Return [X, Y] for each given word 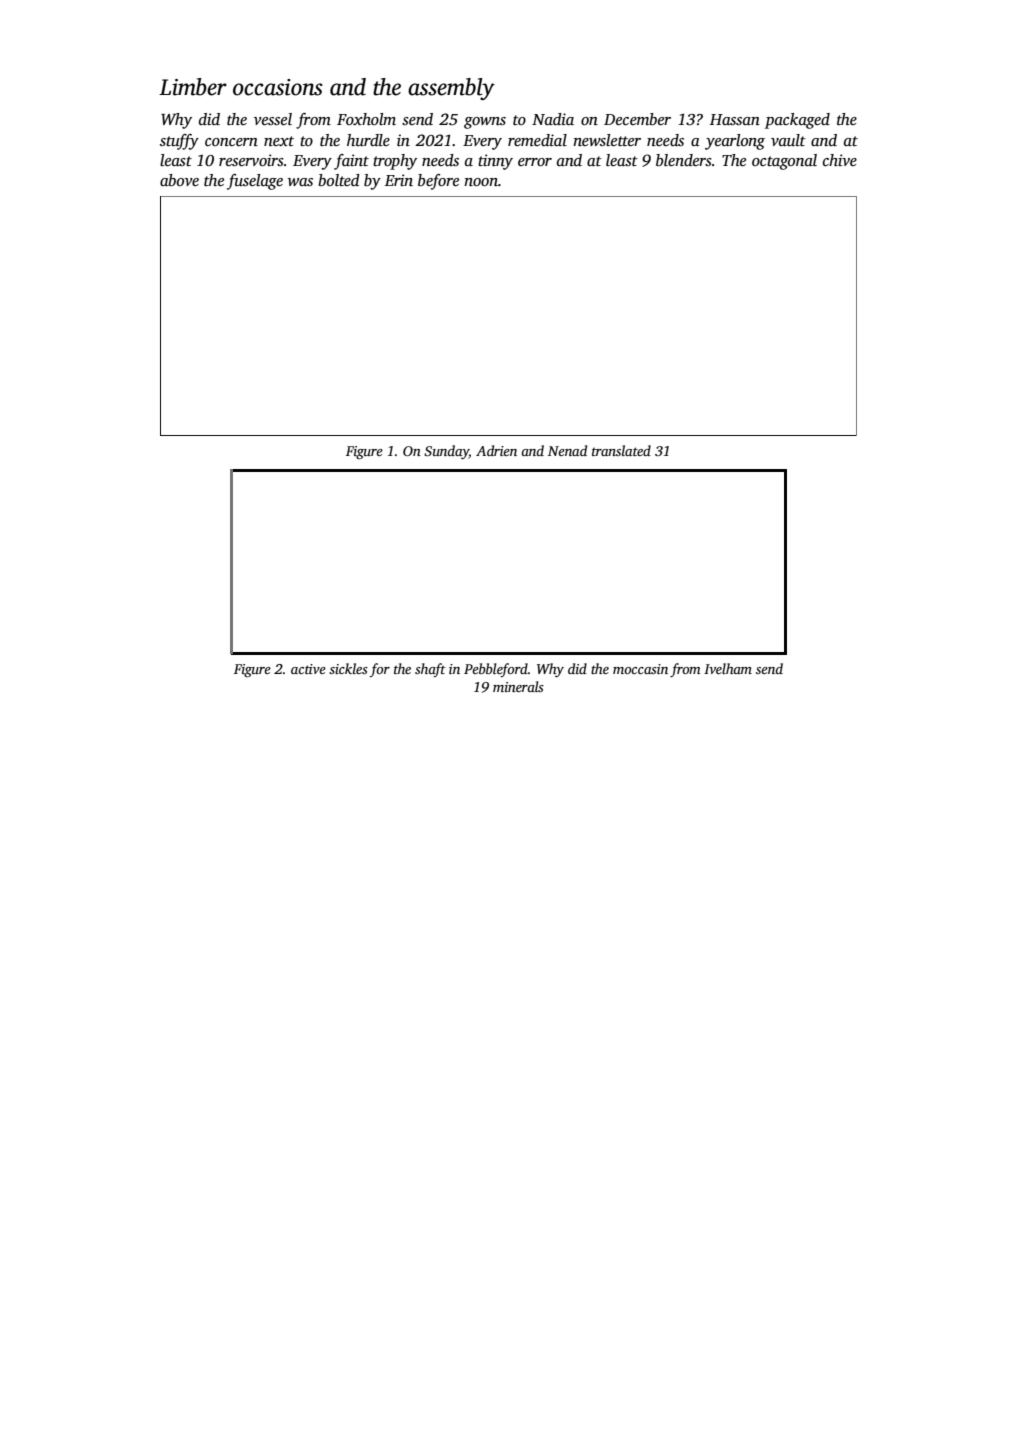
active [308, 669]
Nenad [567, 450]
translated [621, 450]
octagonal [784, 162]
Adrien [496, 450]
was [300, 182]
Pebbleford [496, 670]
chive [840, 160]
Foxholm [366, 119]
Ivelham [728, 668]
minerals [518, 686]
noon [481, 182]
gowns [485, 123]
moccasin [640, 669]
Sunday [446, 452]
